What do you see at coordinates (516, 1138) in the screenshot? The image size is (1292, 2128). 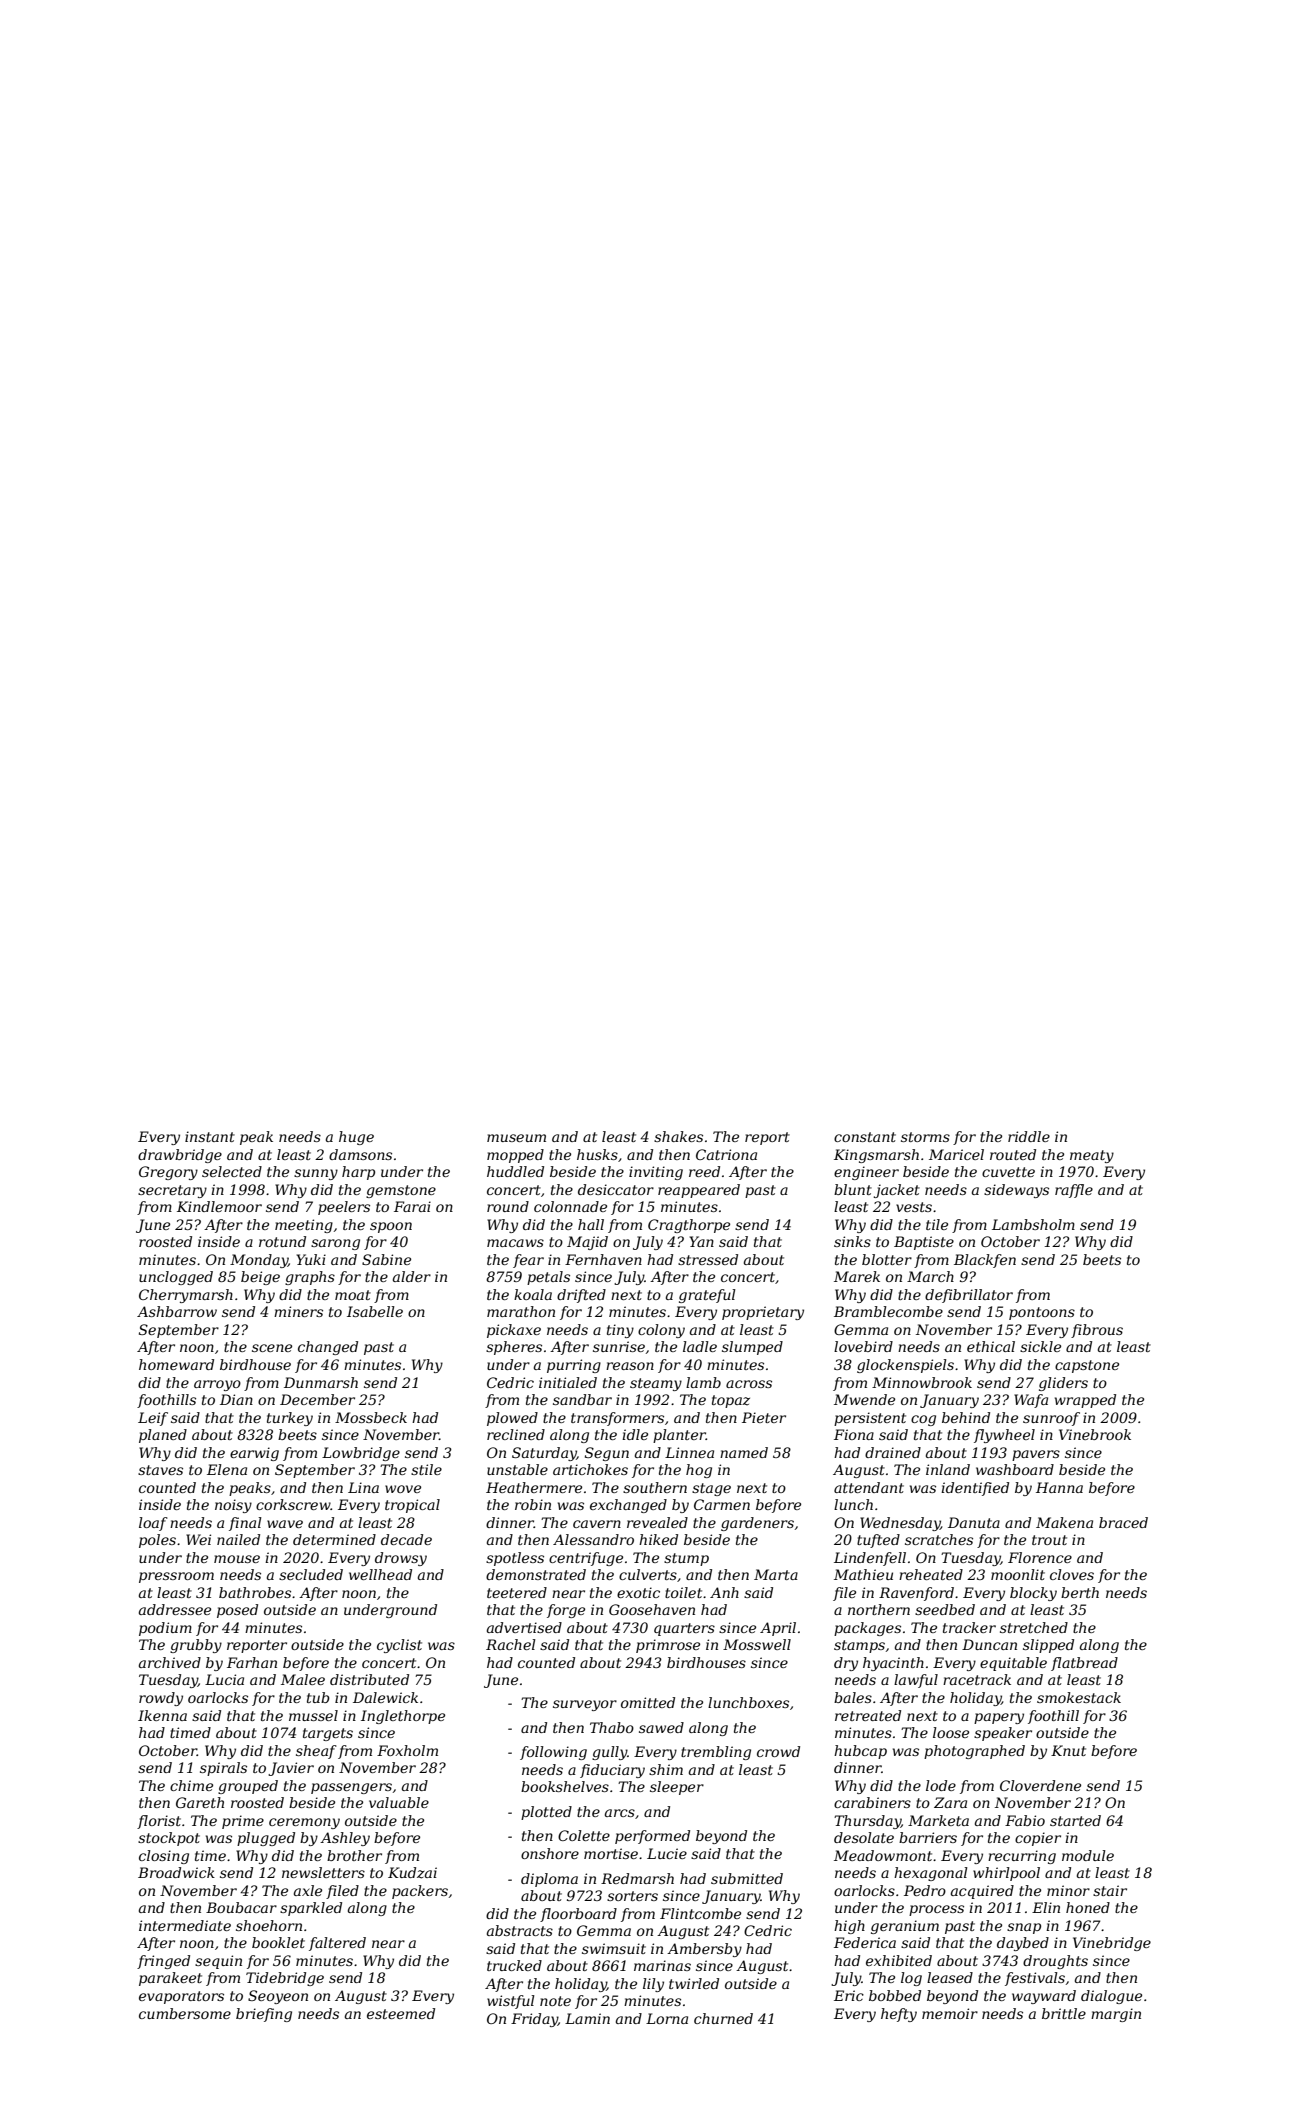 I see `museum` at bounding box center [516, 1138].
